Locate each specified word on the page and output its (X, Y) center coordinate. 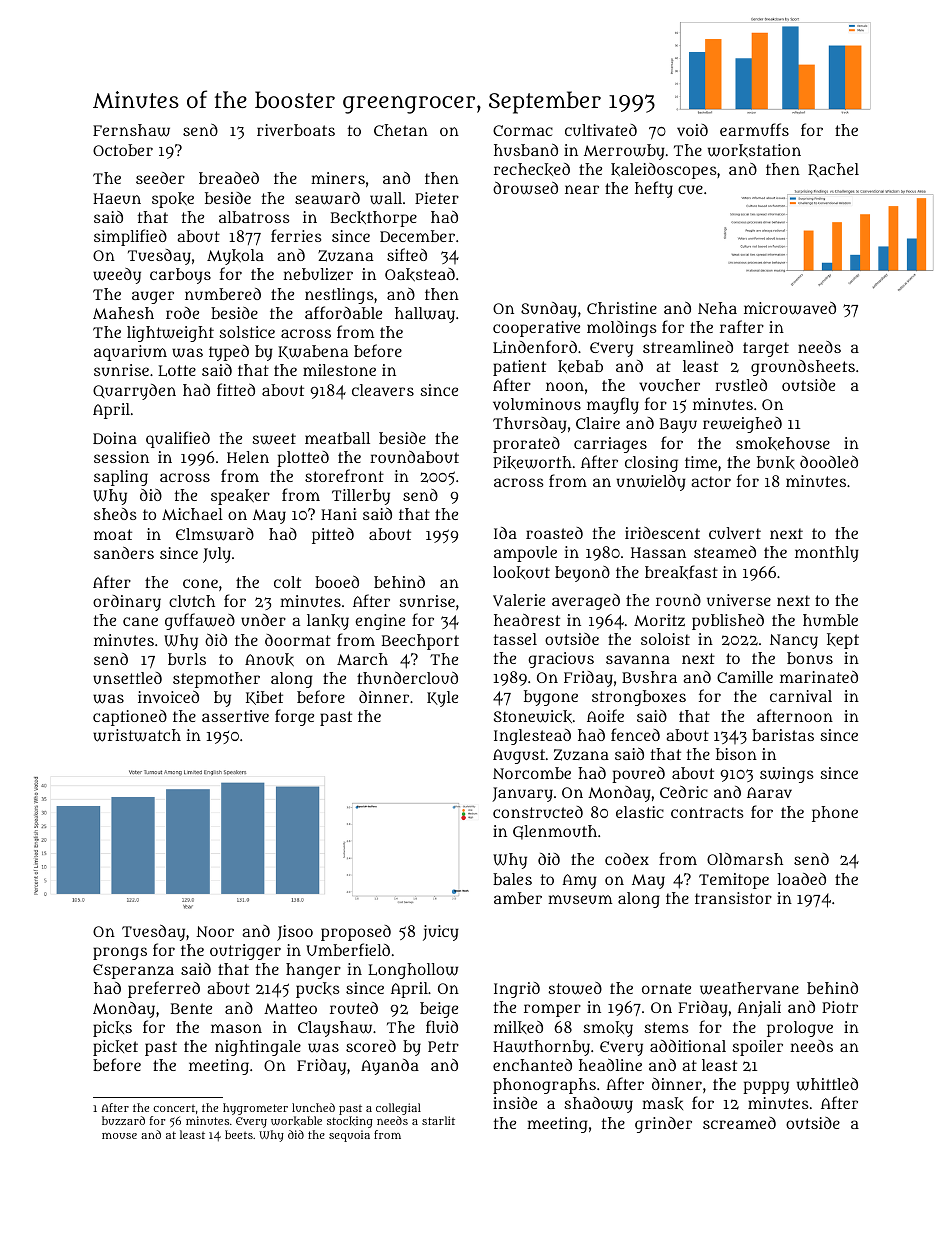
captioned (130, 718)
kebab (580, 366)
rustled (741, 385)
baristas (783, 735)
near (582, 189)
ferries (296, 235)
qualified (178, 439)
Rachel (833, 170)
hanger (313, 971)
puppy (766, 1087)
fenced (635, 734)
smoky (608, 1029)
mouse (119, 1136)
